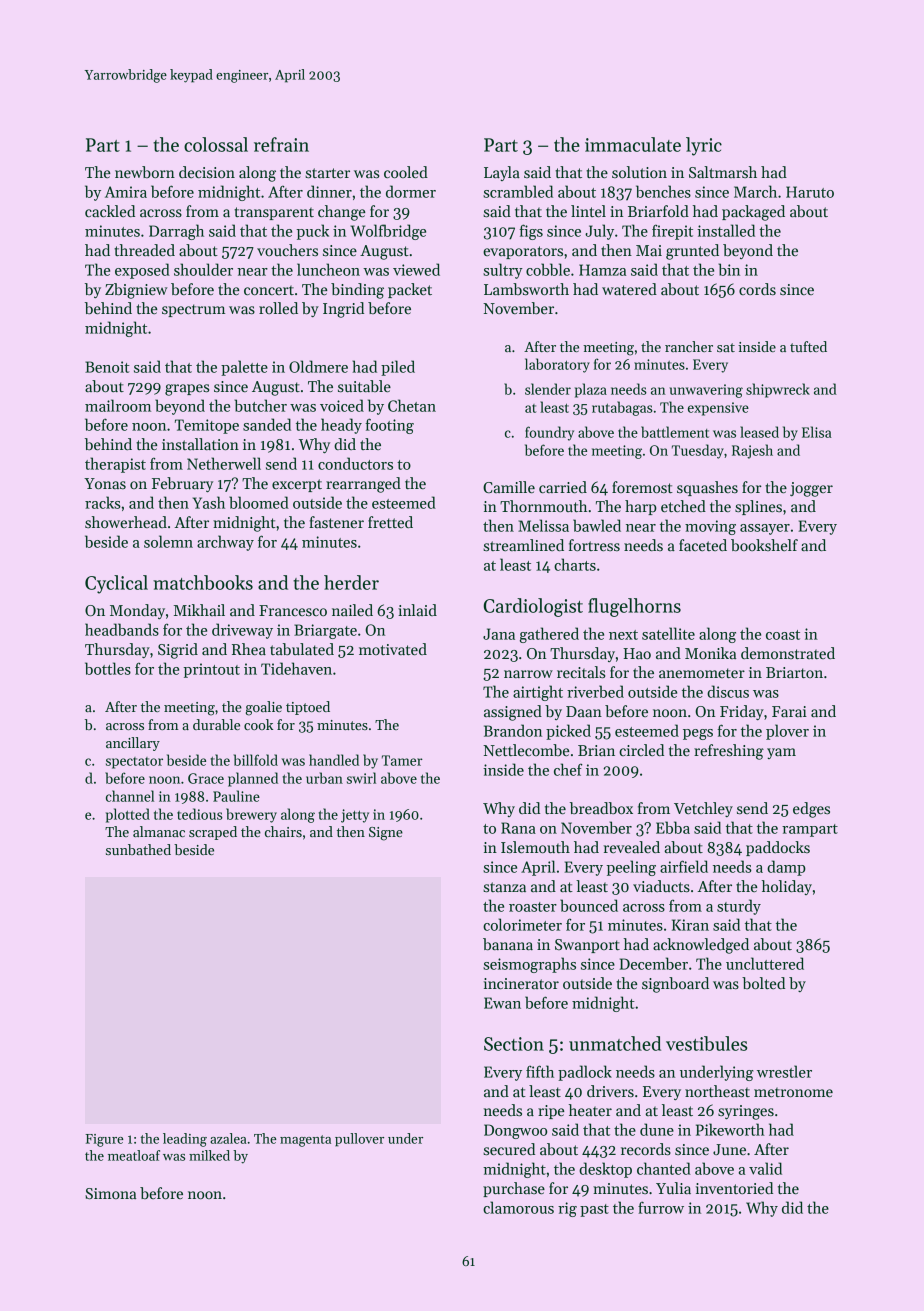  What do you see at coordinates (523, 545) in the document?
I see `streamlined` at bounding box center [523, 545].
